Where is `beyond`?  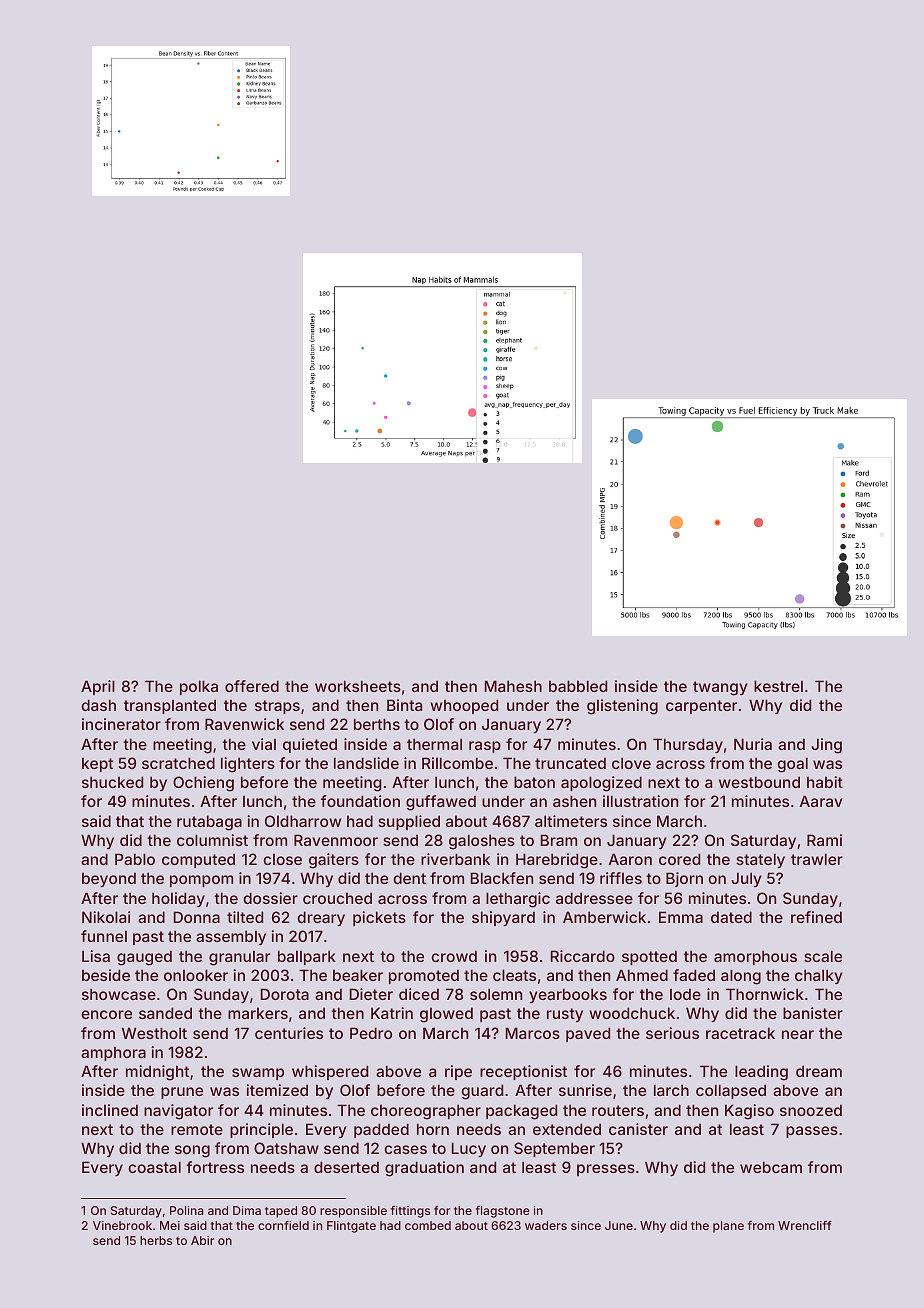 beyond is located at coordinates (109, 879).
